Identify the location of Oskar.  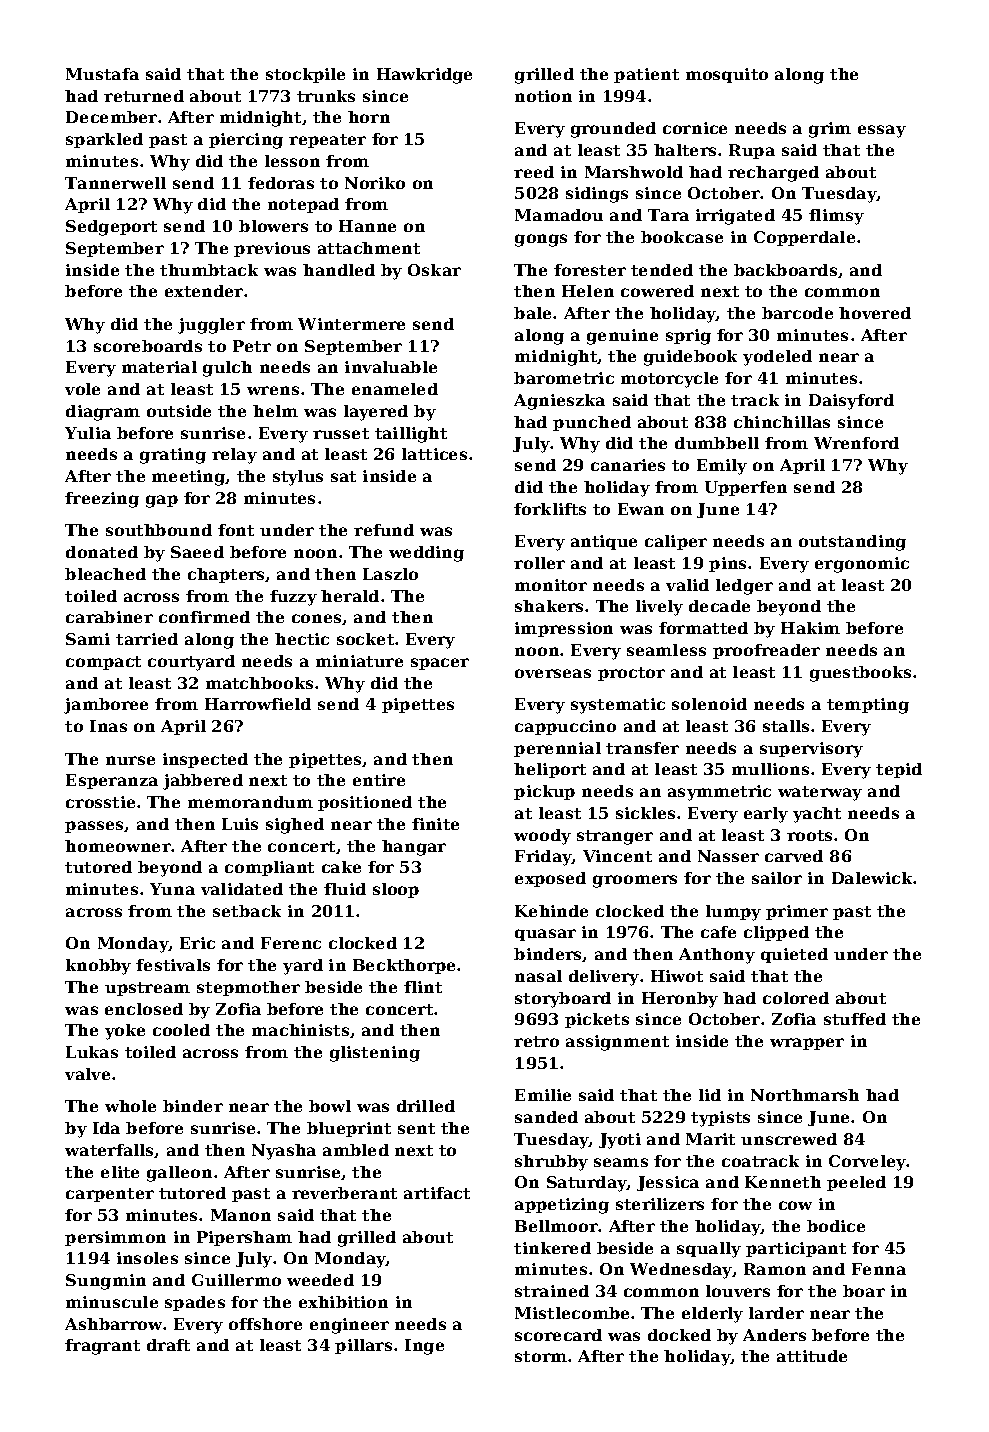
(434, 270).
